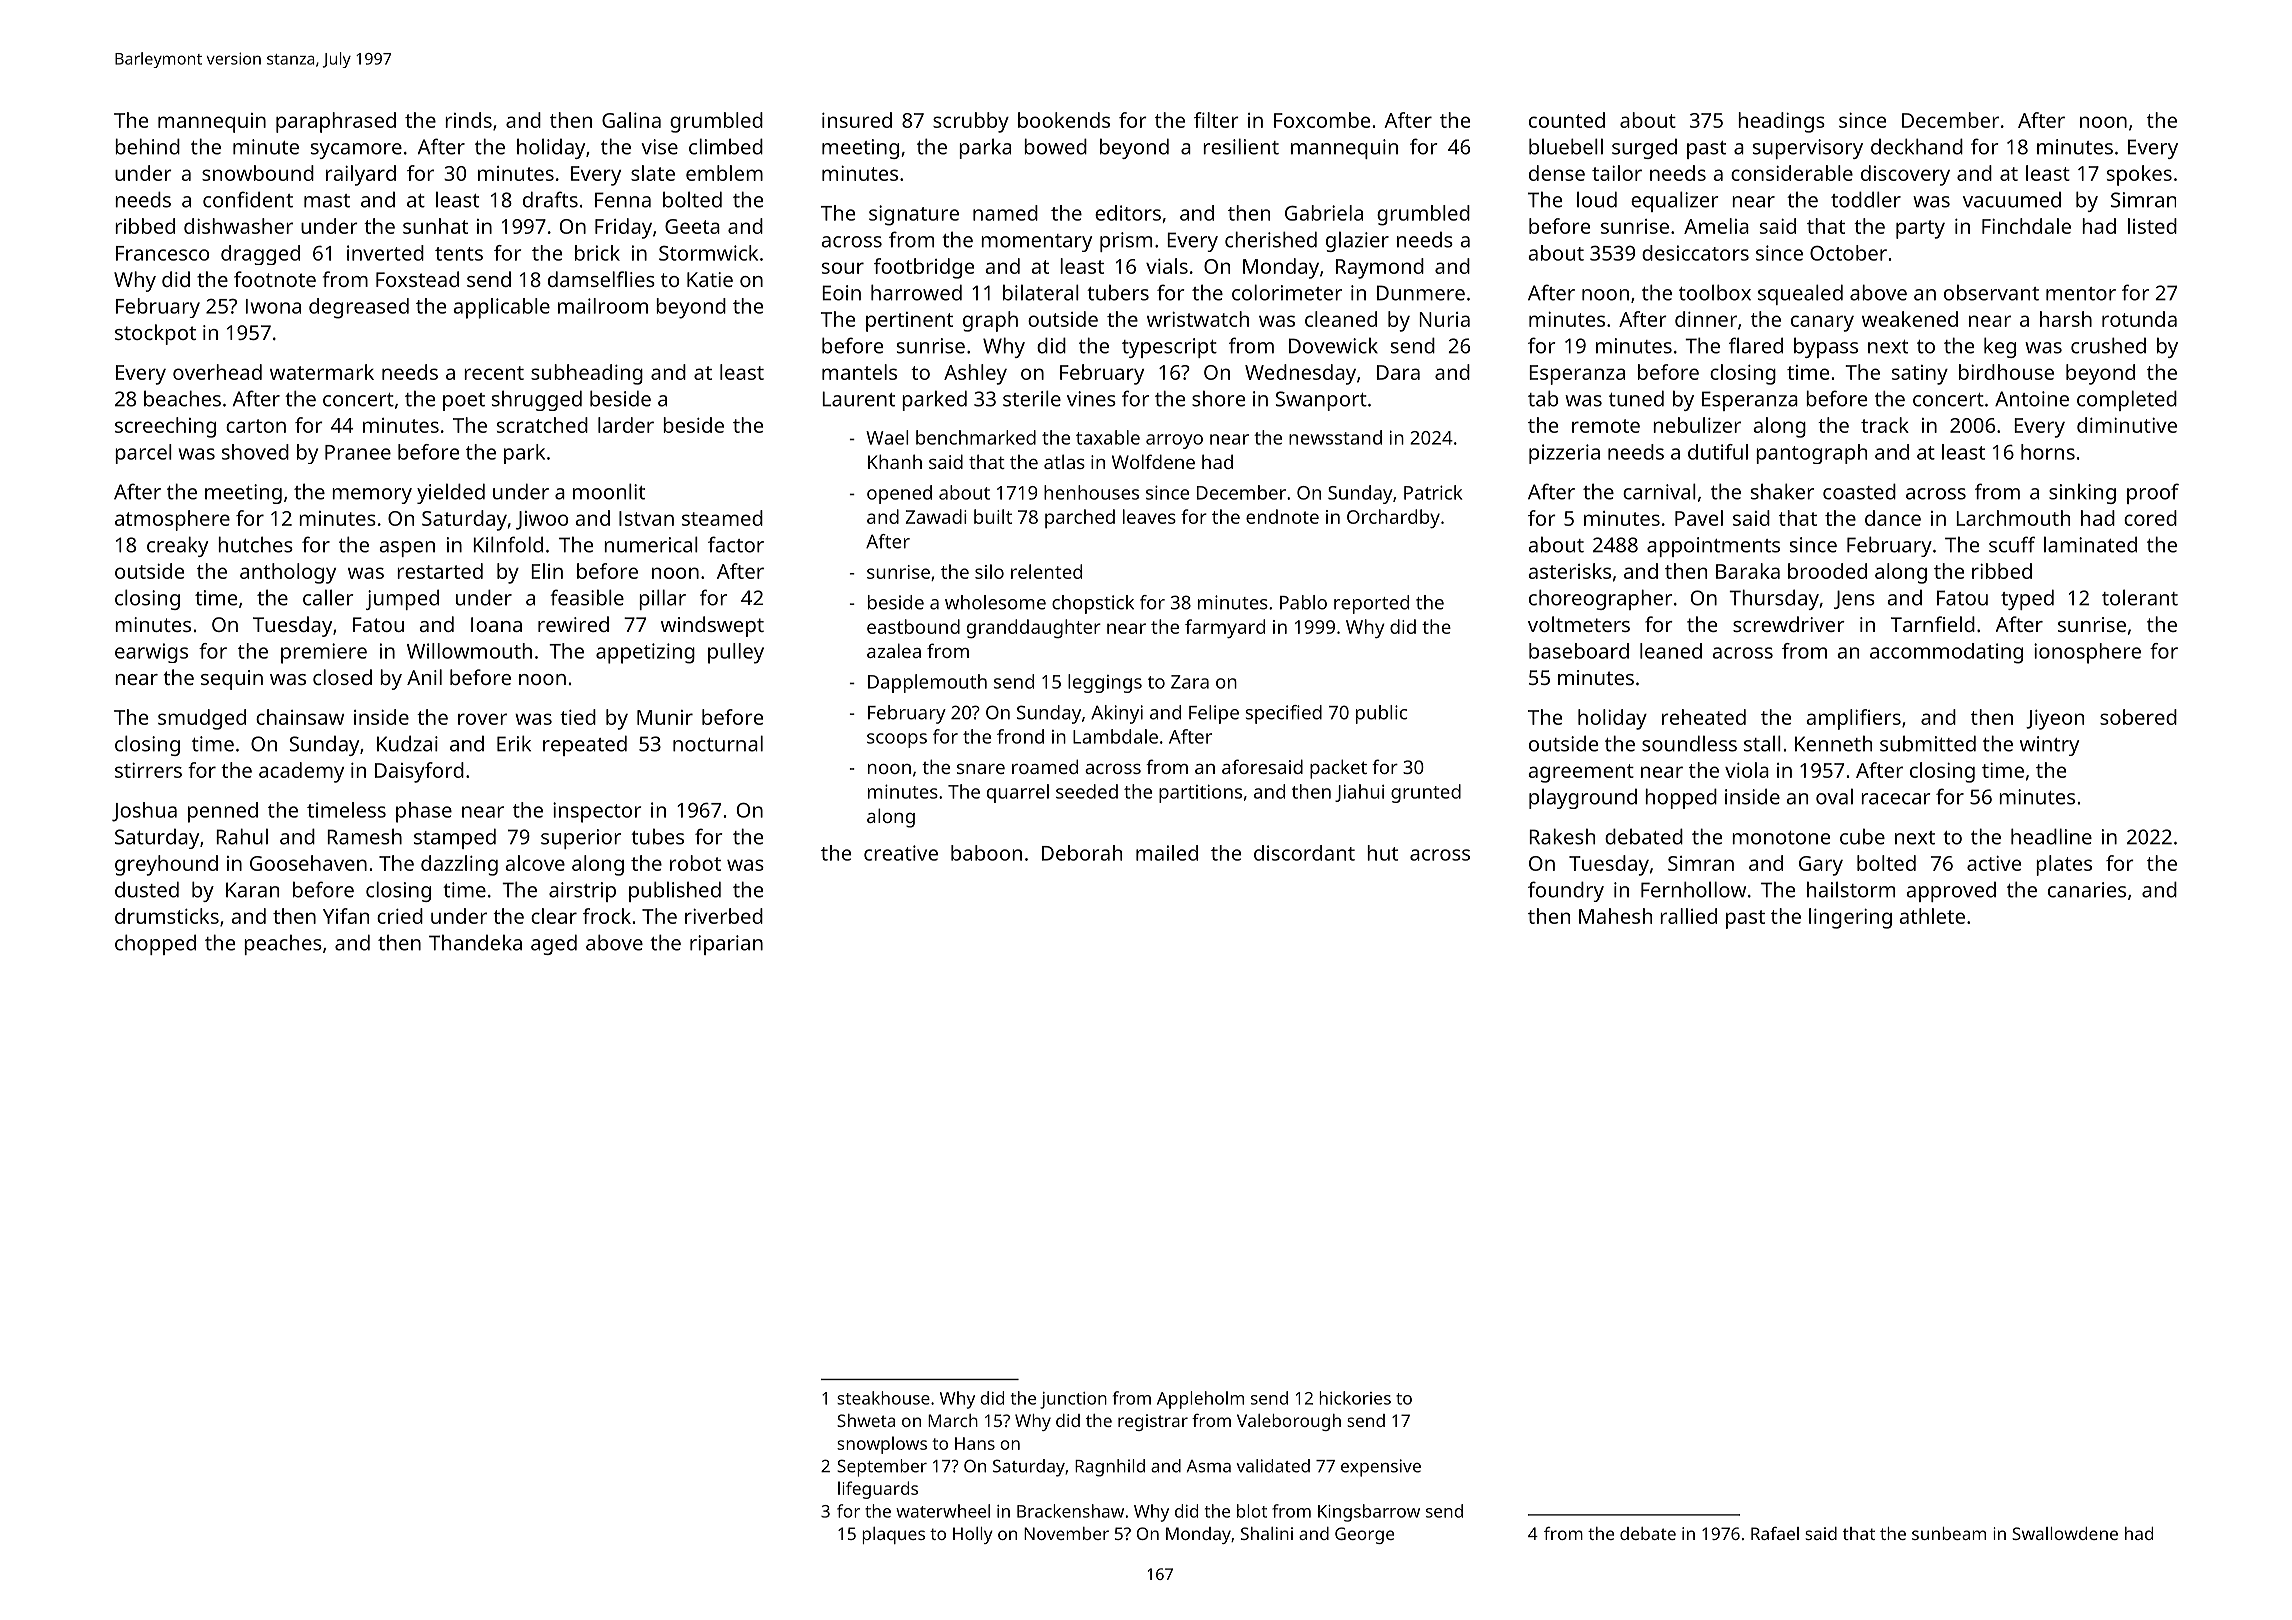  I want to click on Gabriela, so click(1324, 213).
